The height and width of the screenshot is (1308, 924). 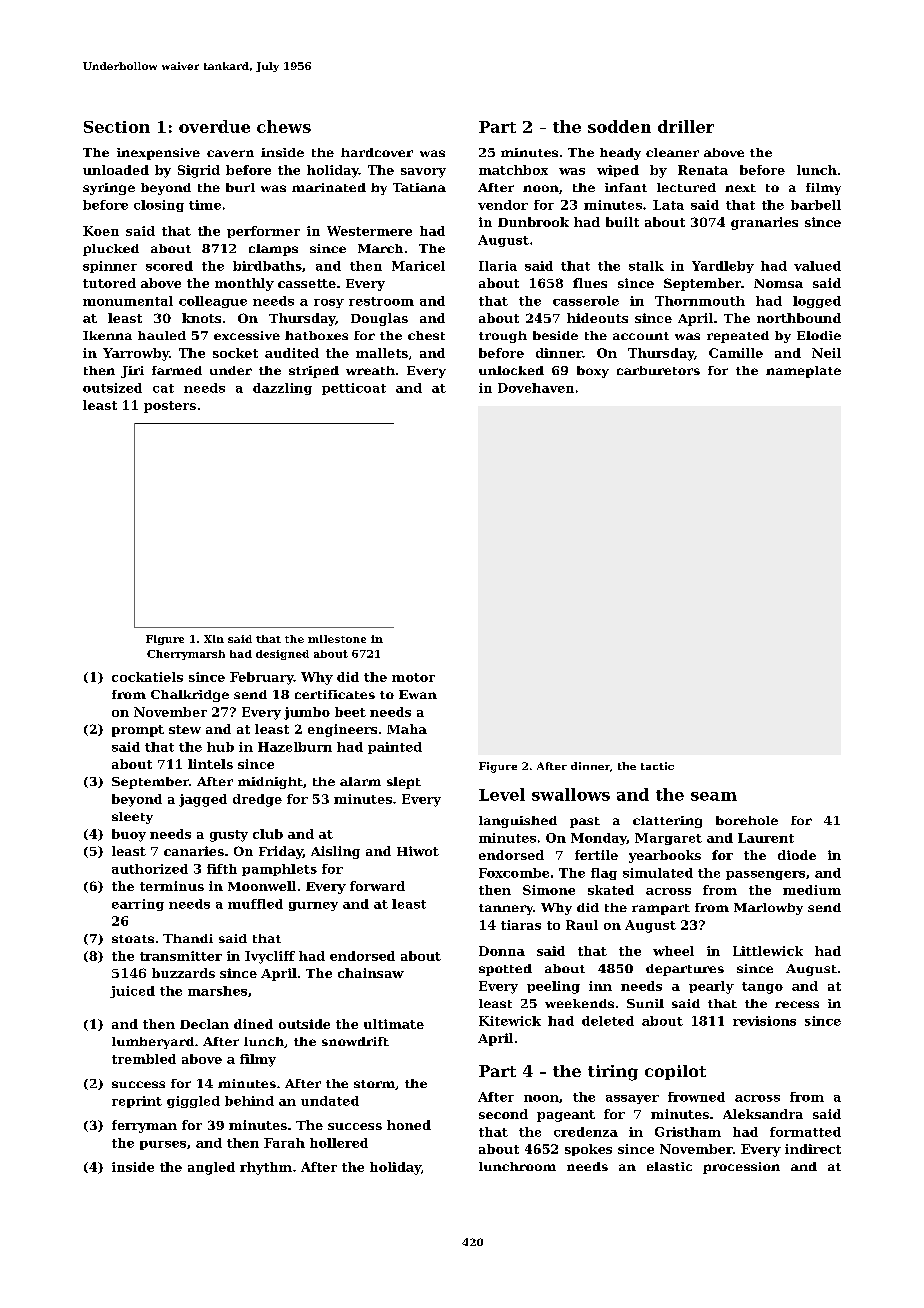 What do you see at coordinates (377, 886) in the screenshot?
I see `forward` at bounding box center [377, 886].
